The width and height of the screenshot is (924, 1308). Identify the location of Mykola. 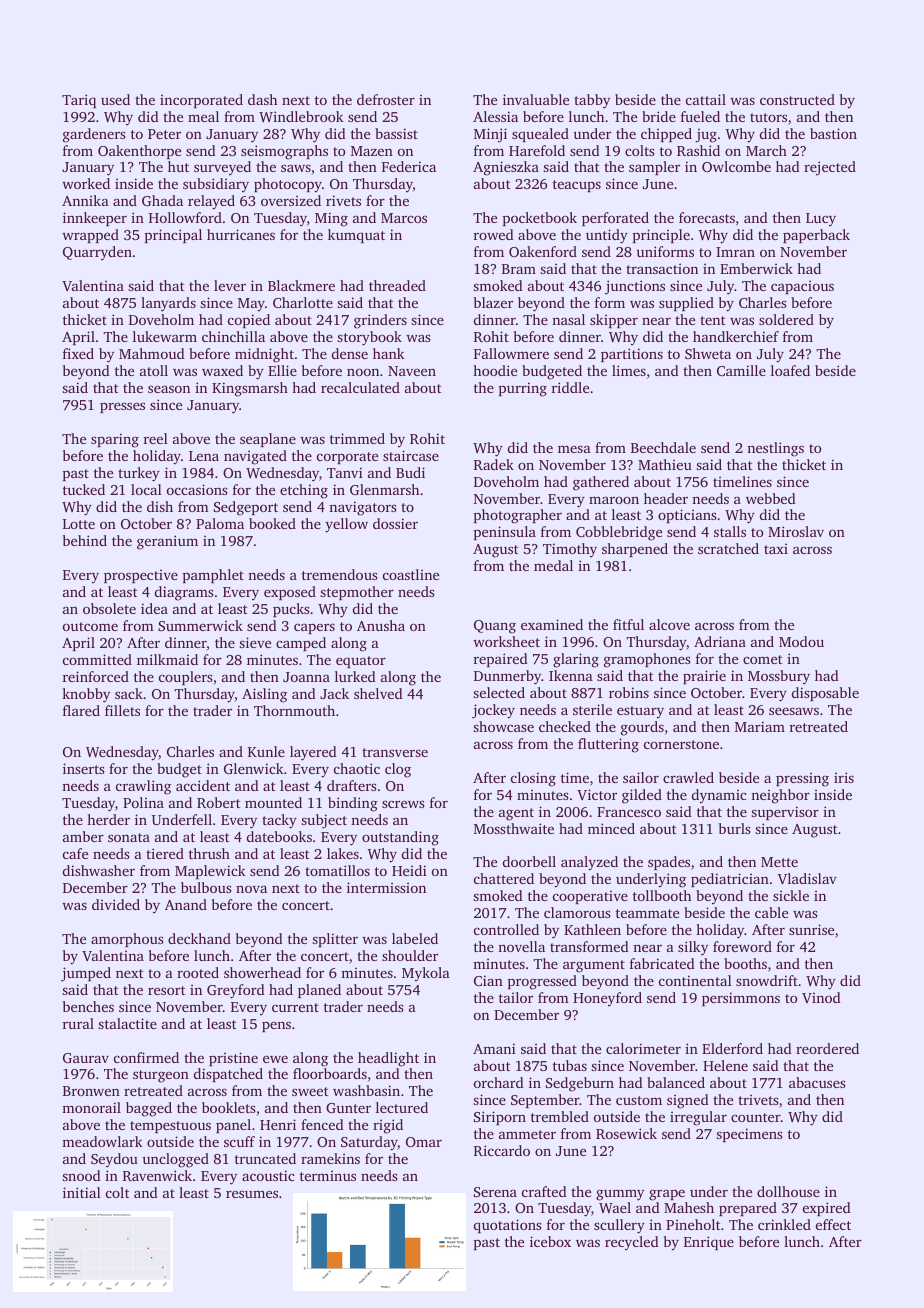
(426, 974).
